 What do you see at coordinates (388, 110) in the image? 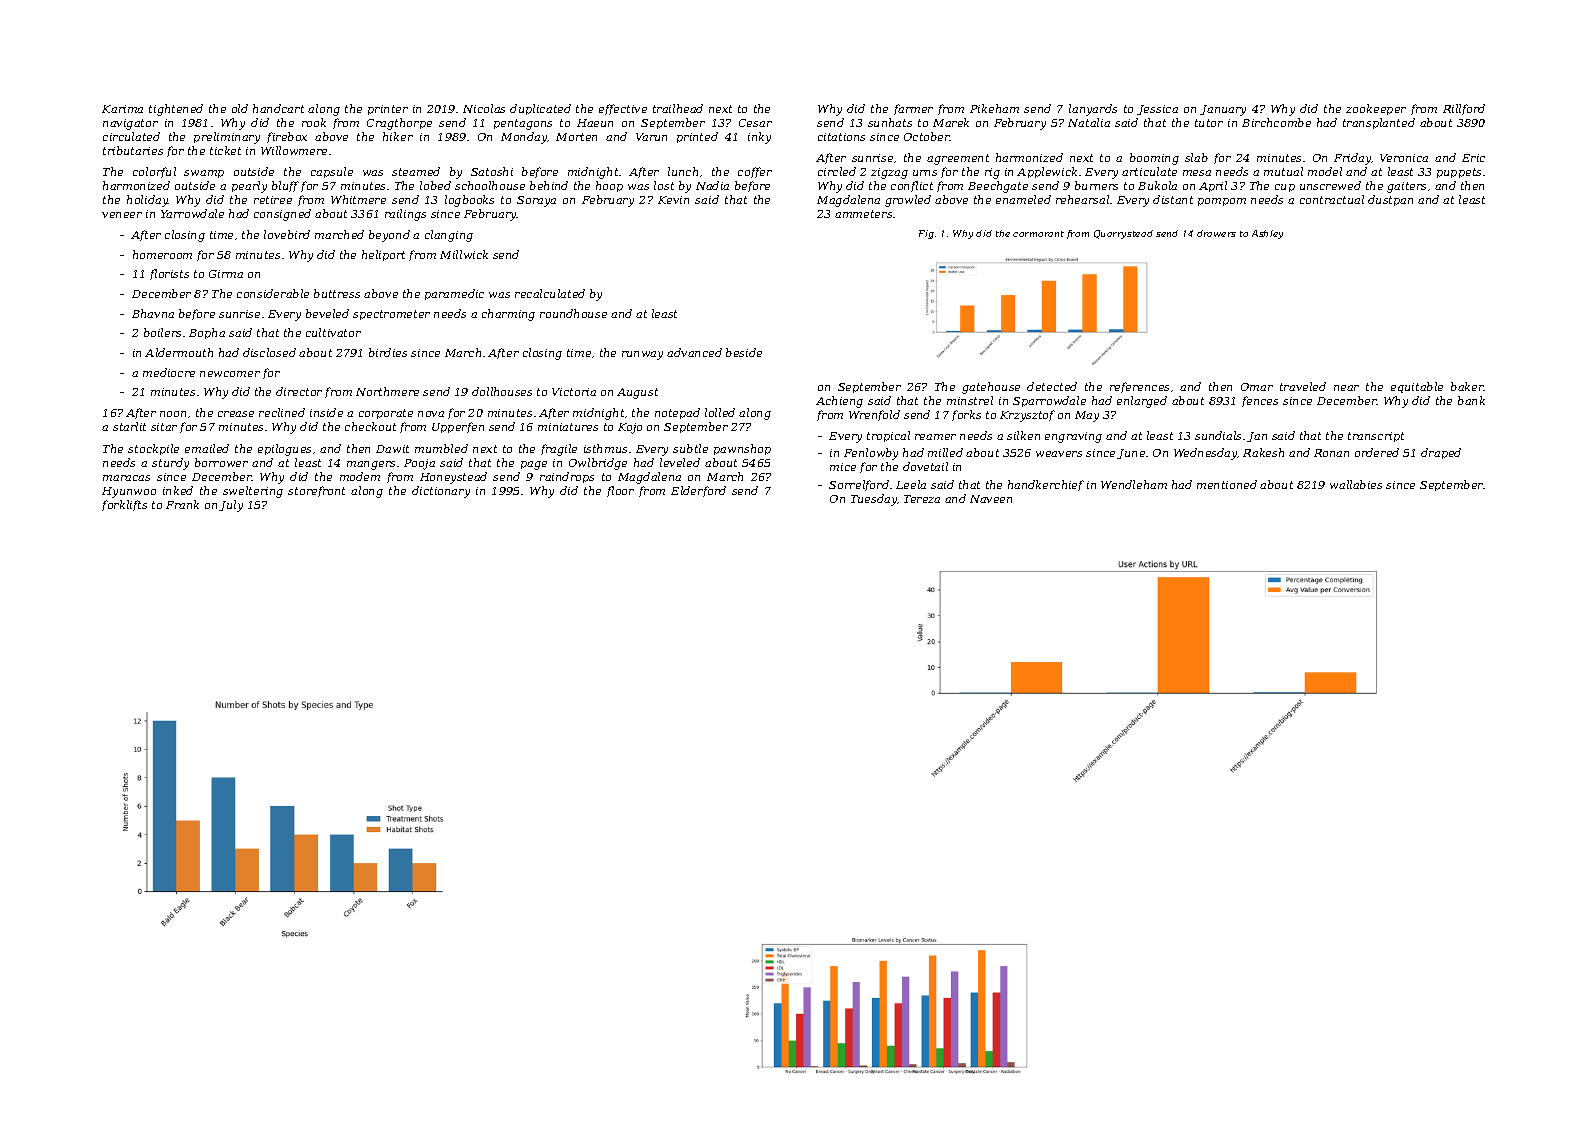
I see `printer` at bounding box center [388, 110].
